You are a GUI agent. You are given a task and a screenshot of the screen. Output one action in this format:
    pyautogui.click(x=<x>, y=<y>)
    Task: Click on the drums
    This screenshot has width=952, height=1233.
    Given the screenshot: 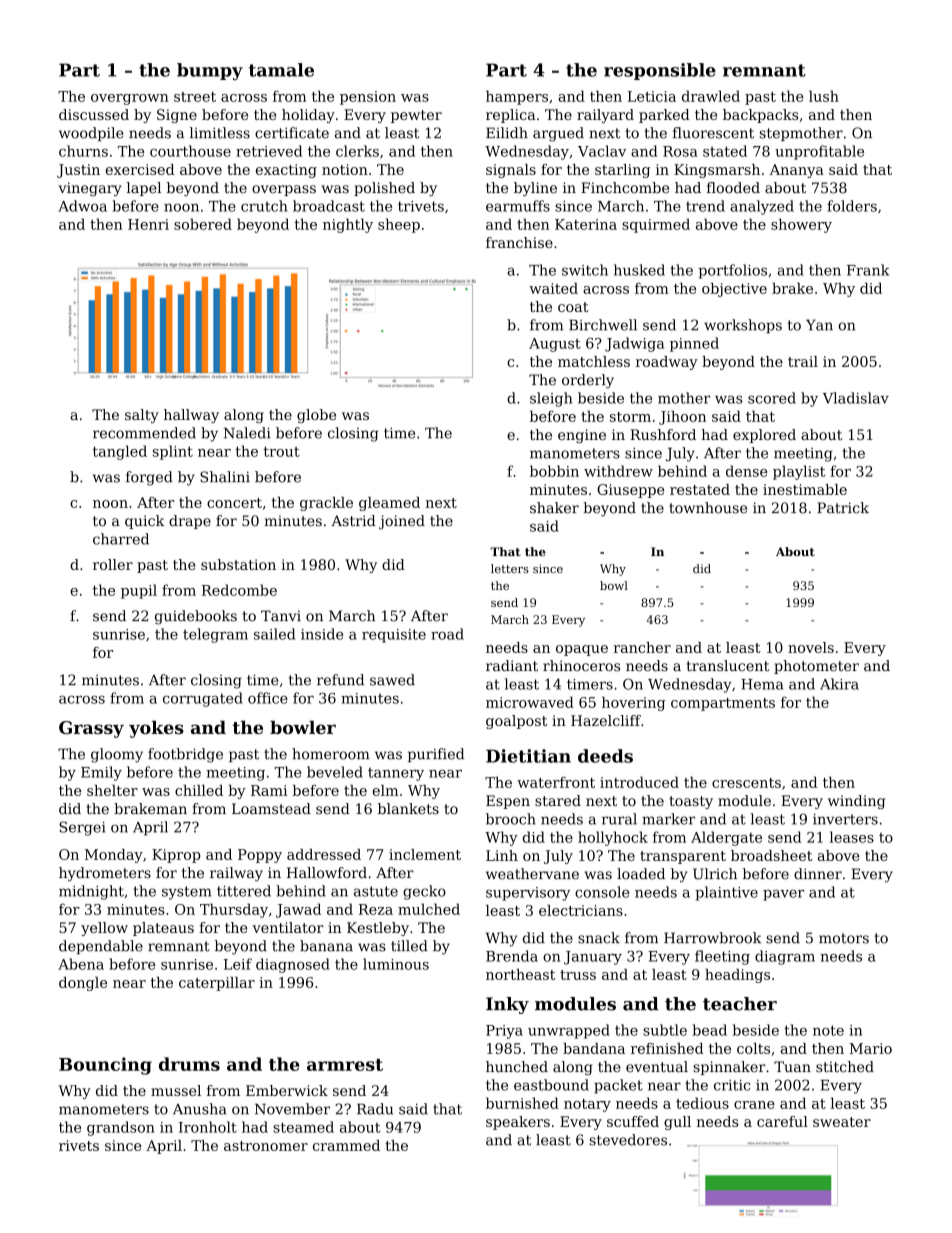 What is the action you would take?
    pyautogui.click(x=189, y=1064)
